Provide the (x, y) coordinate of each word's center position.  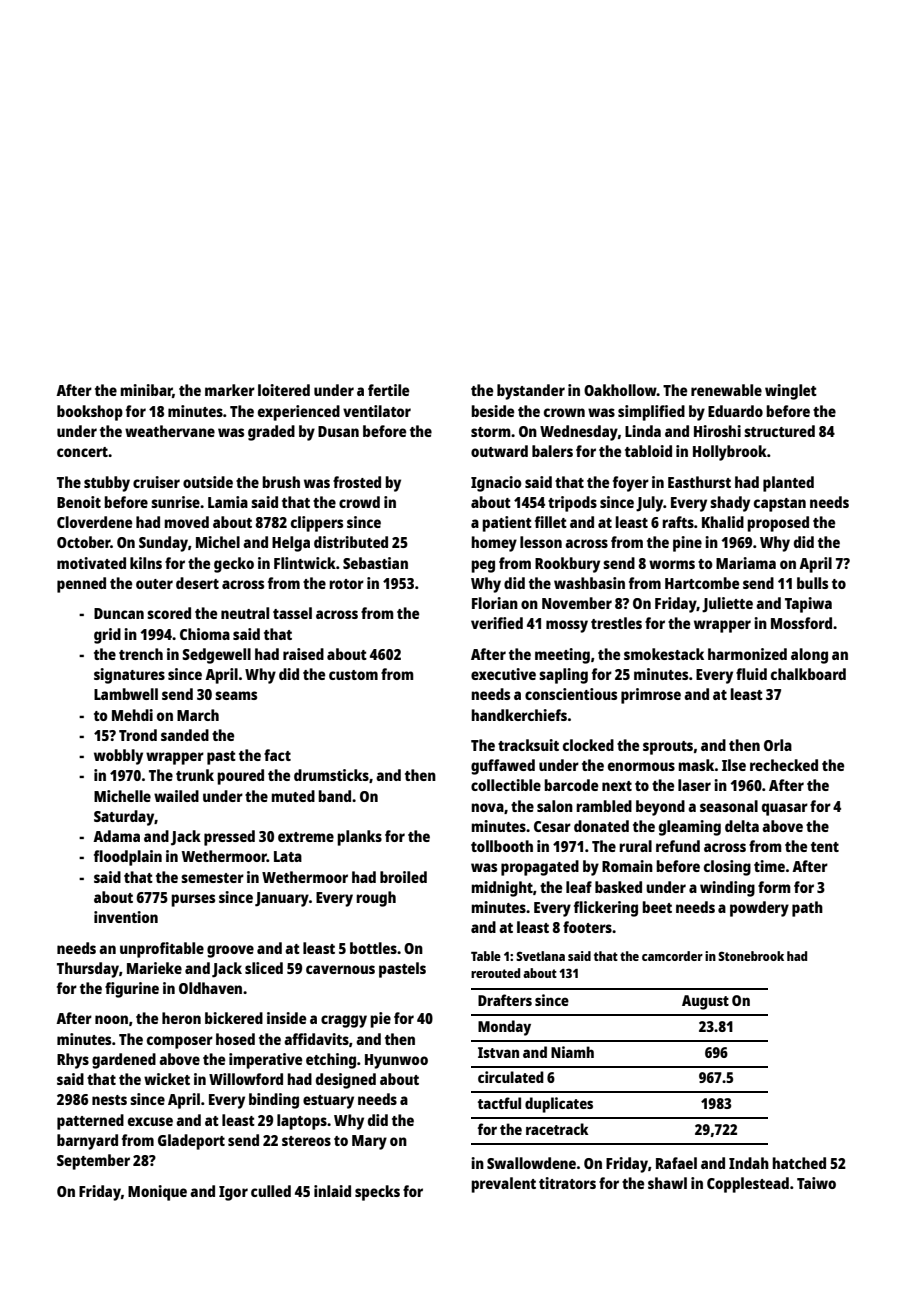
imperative (265, 1061)
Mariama (746, 563)
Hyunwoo (396, 1061)
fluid (751, 674)
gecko (234, 565)
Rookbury (567, 565)
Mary (369, 1142)
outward (499, 451)
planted (788, 484)
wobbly (118, 757)
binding (274, 1101)
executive (503, 674)
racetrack (557, 1129)
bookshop (90, 413)
